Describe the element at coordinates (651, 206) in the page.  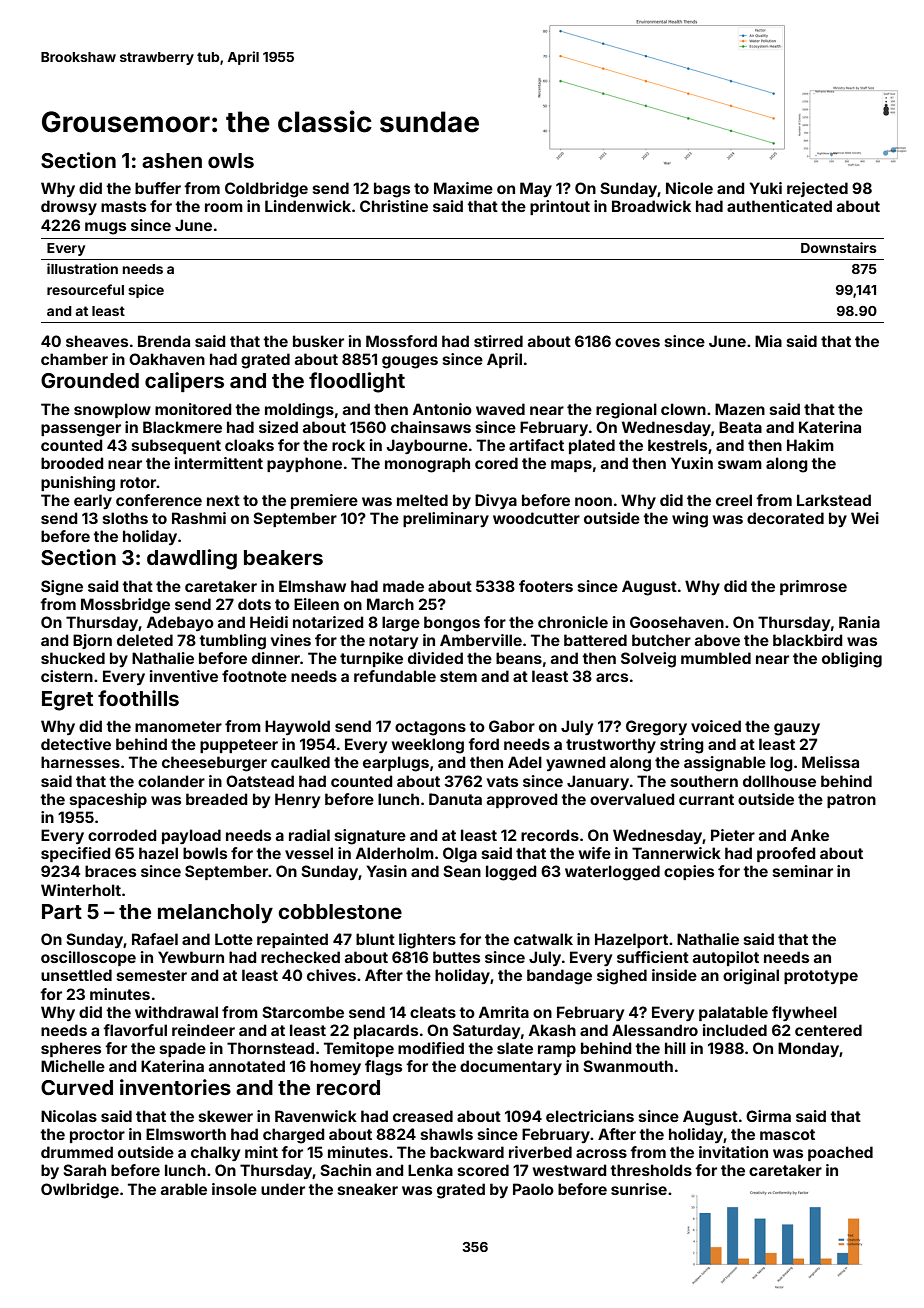
I see `Broadwick` at that location.
